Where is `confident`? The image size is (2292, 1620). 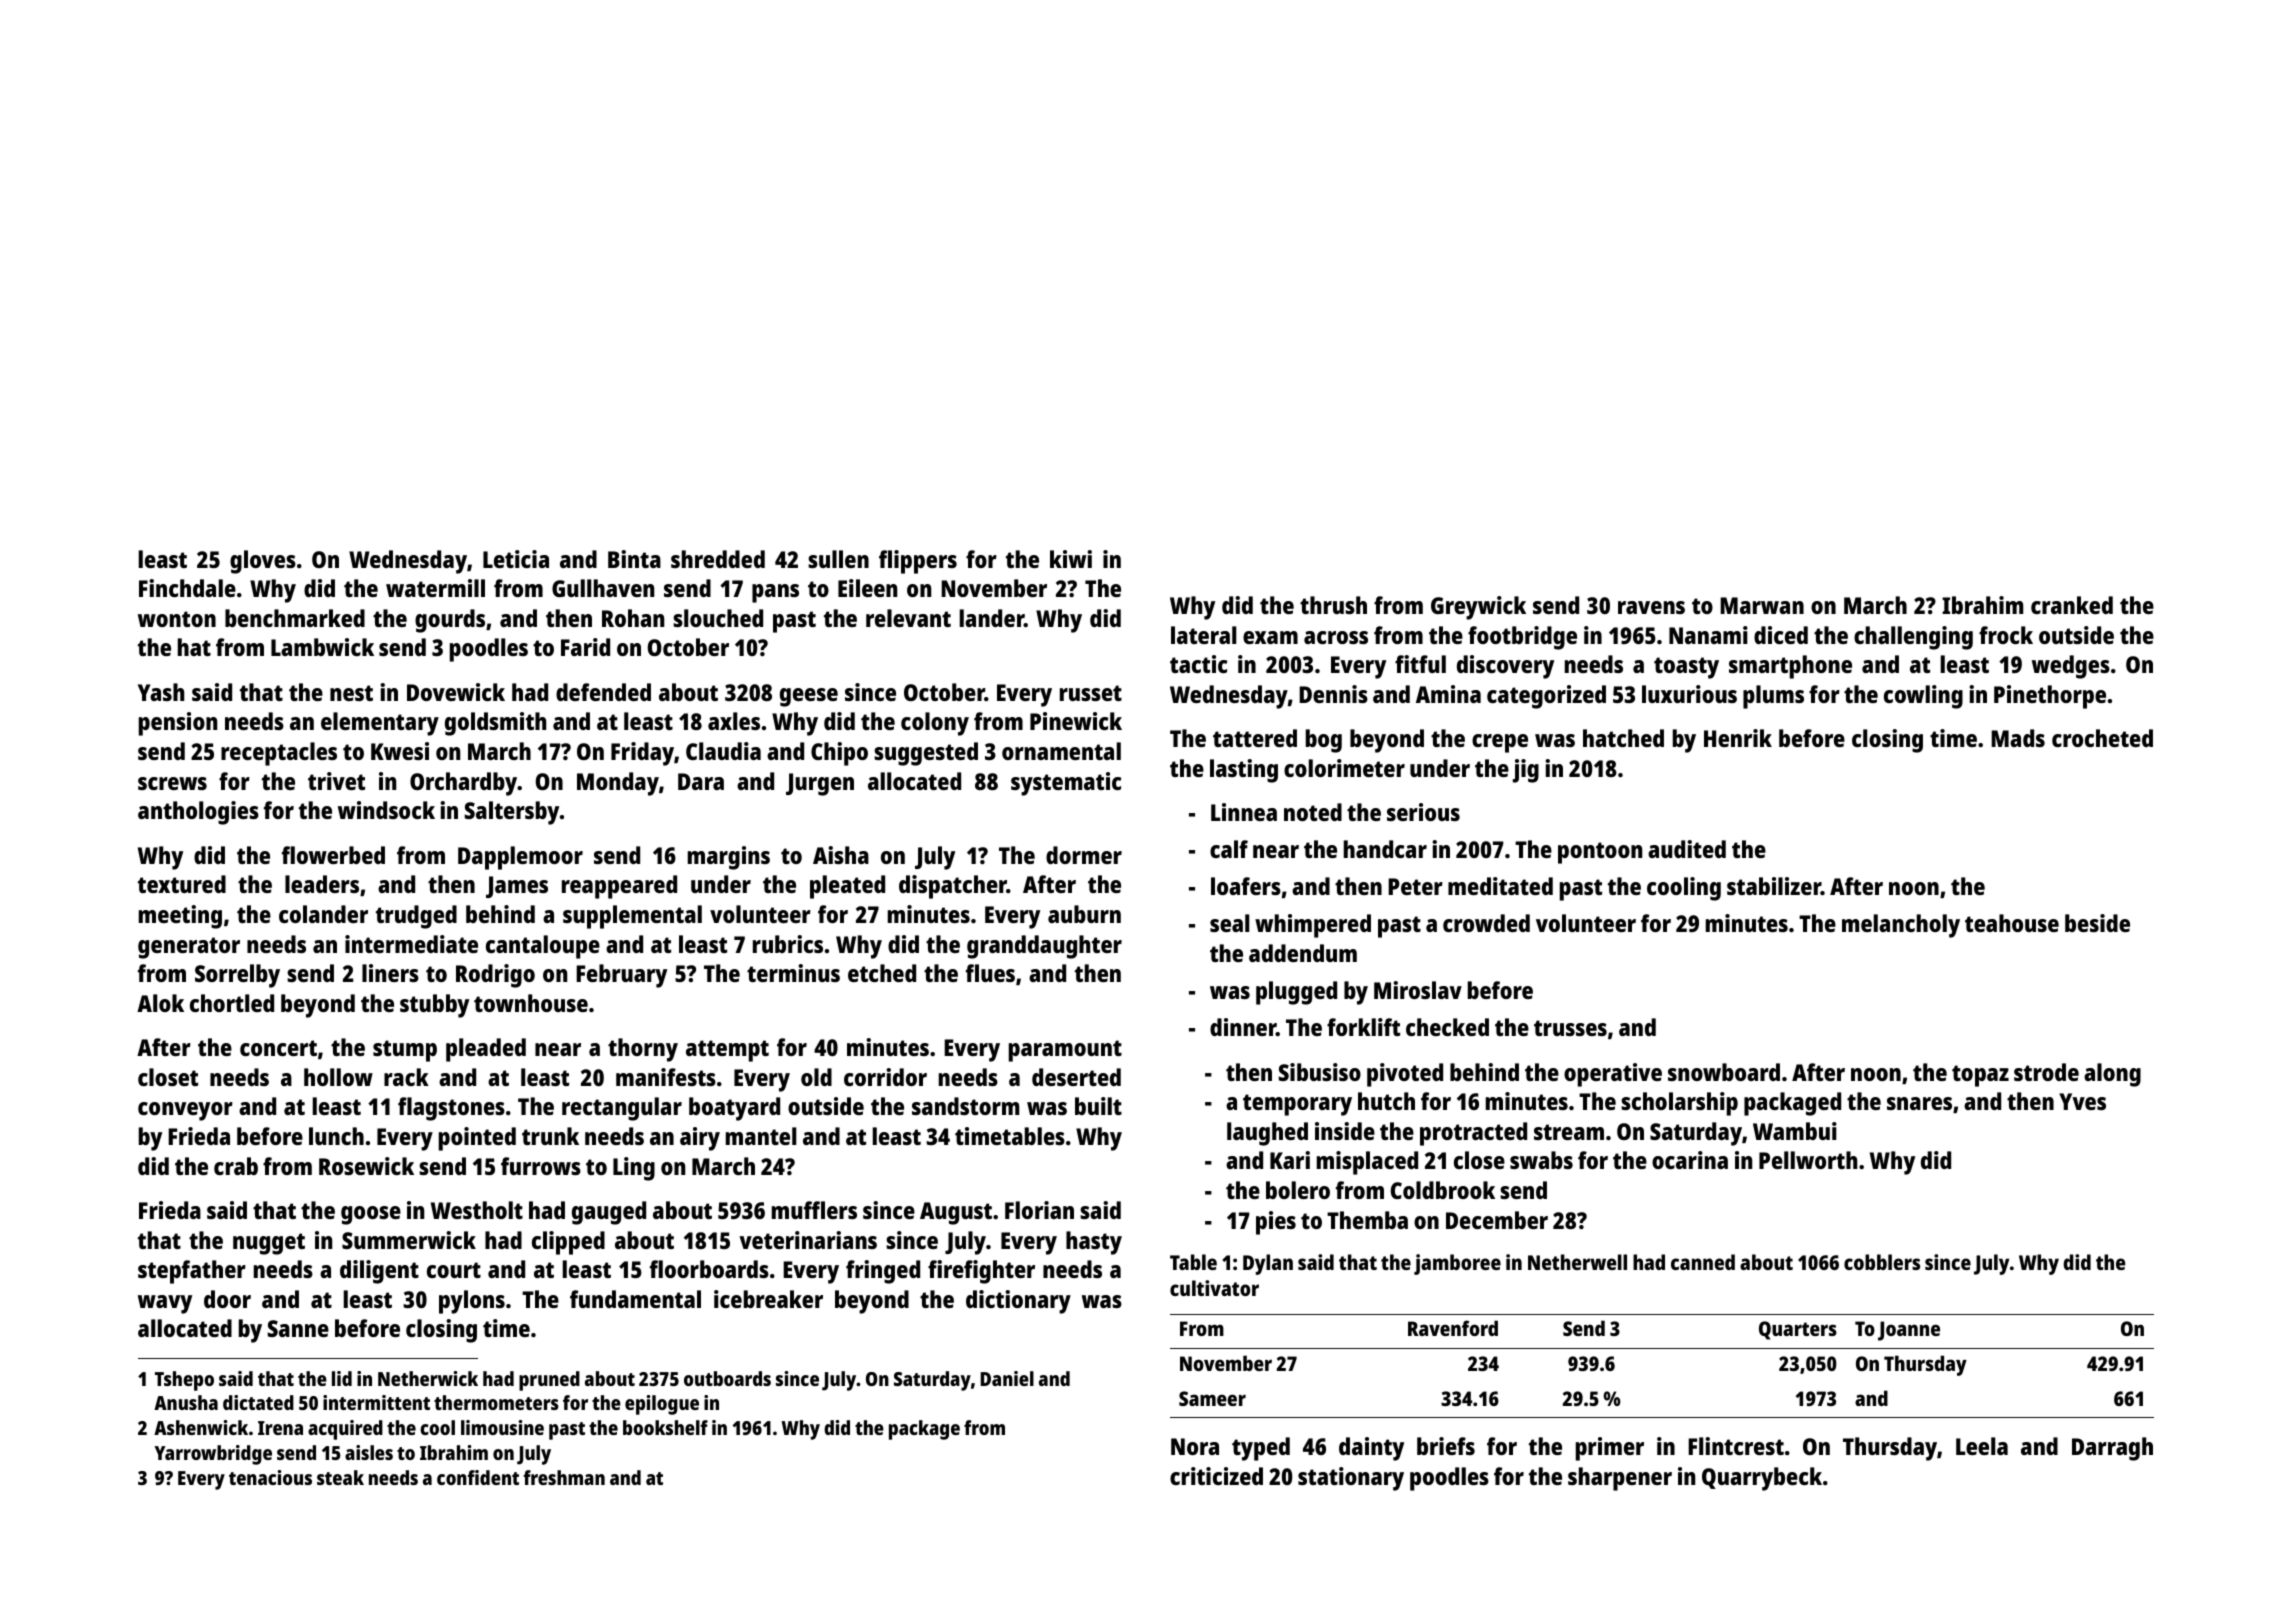
confident is located at coordinates (478, 1477).
